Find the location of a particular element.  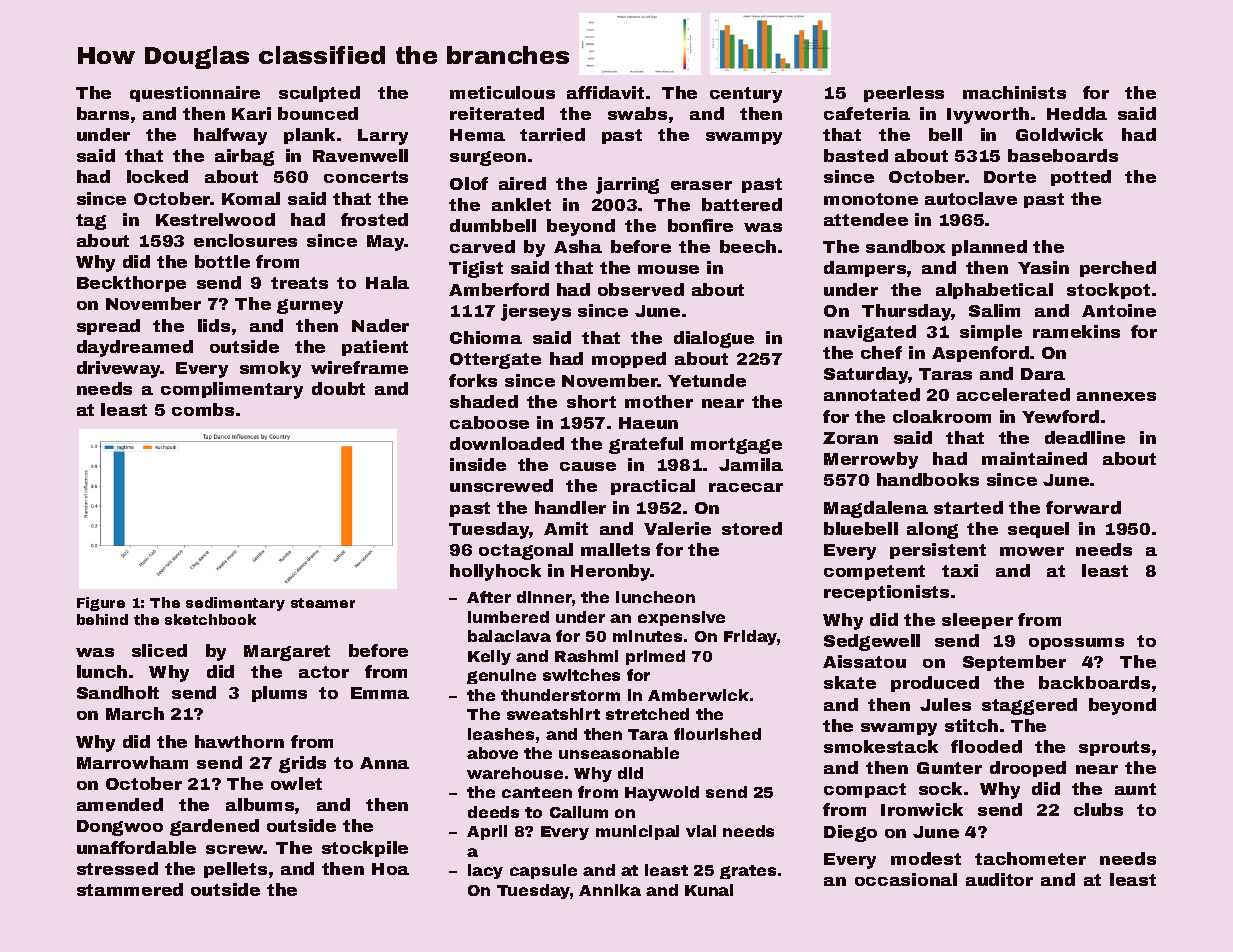

taxi is located at coordinates (960, 570).
